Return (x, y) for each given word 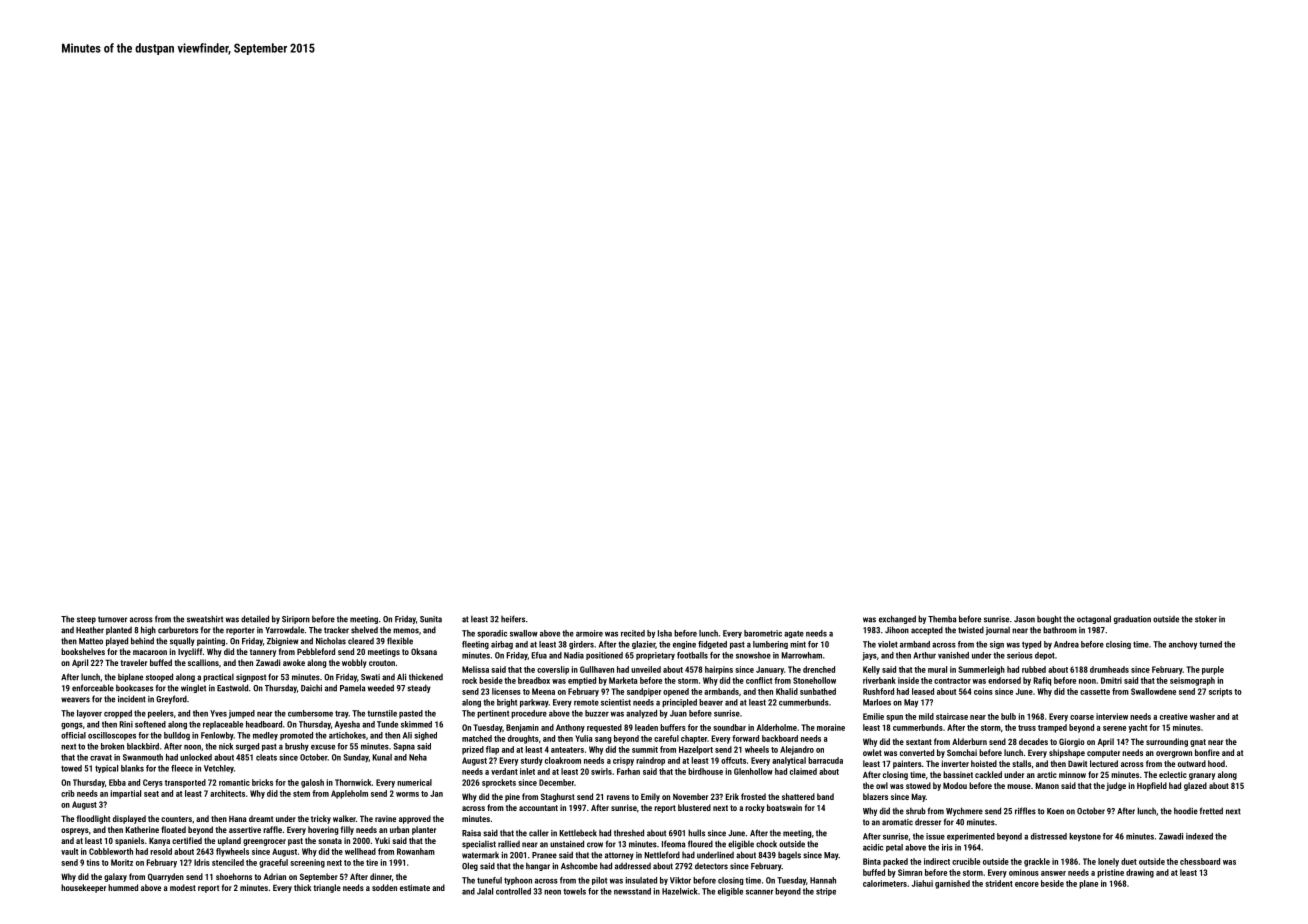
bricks (262, 782)
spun (894, 718)
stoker (1206, 619)
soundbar (729, 727)
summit (645, 749)
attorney (619, 856)
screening (307, 863)
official (73, 735)
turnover (112, 619)
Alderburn (969, 741)
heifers (513, 619)
